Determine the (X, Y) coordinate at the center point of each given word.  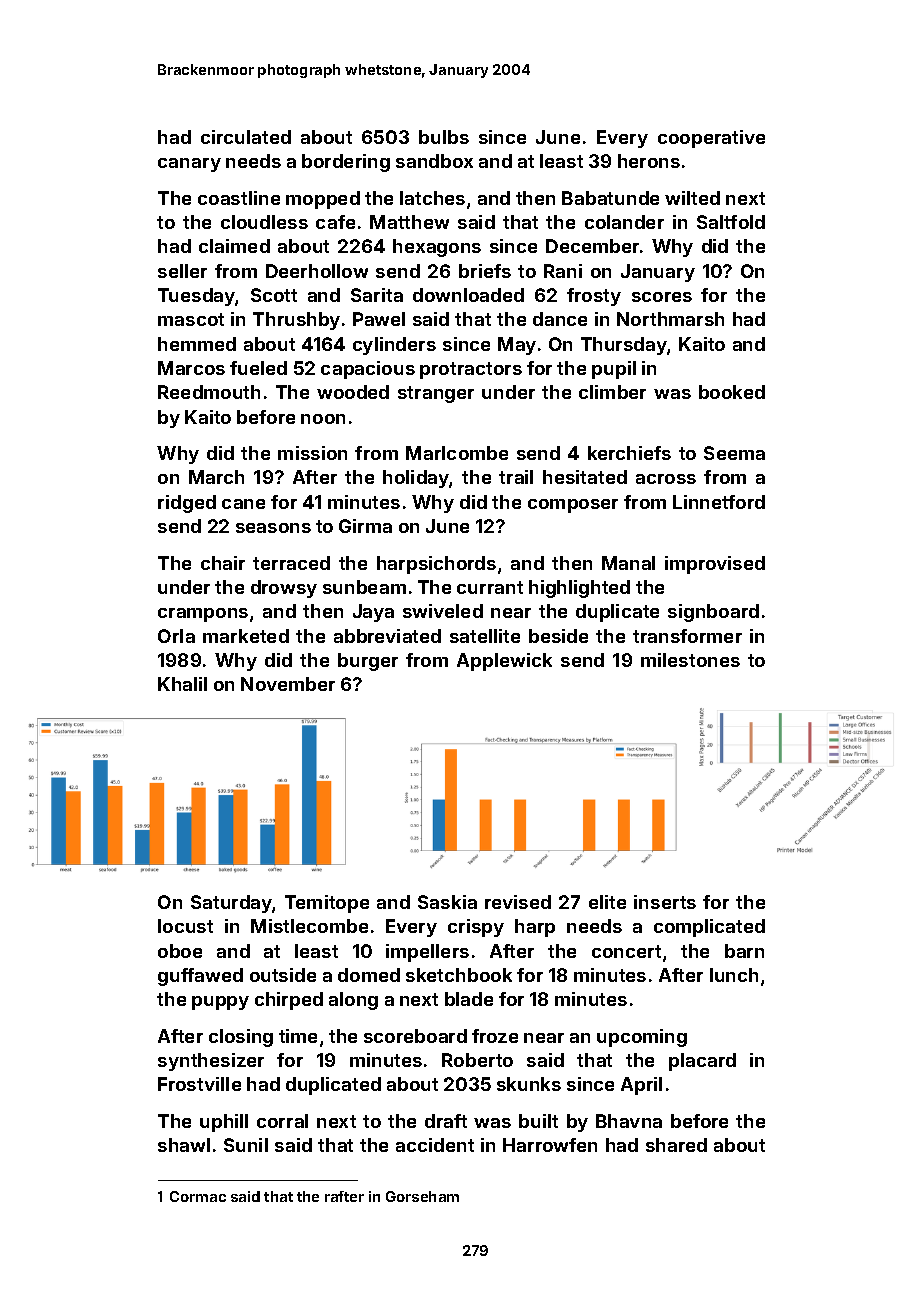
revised (518, 902)
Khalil (182, 684)
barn (744, 951)
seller (182, 271)
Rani (563, 271)
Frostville (199, 1084)
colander (624, 222)
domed (369, 975)
